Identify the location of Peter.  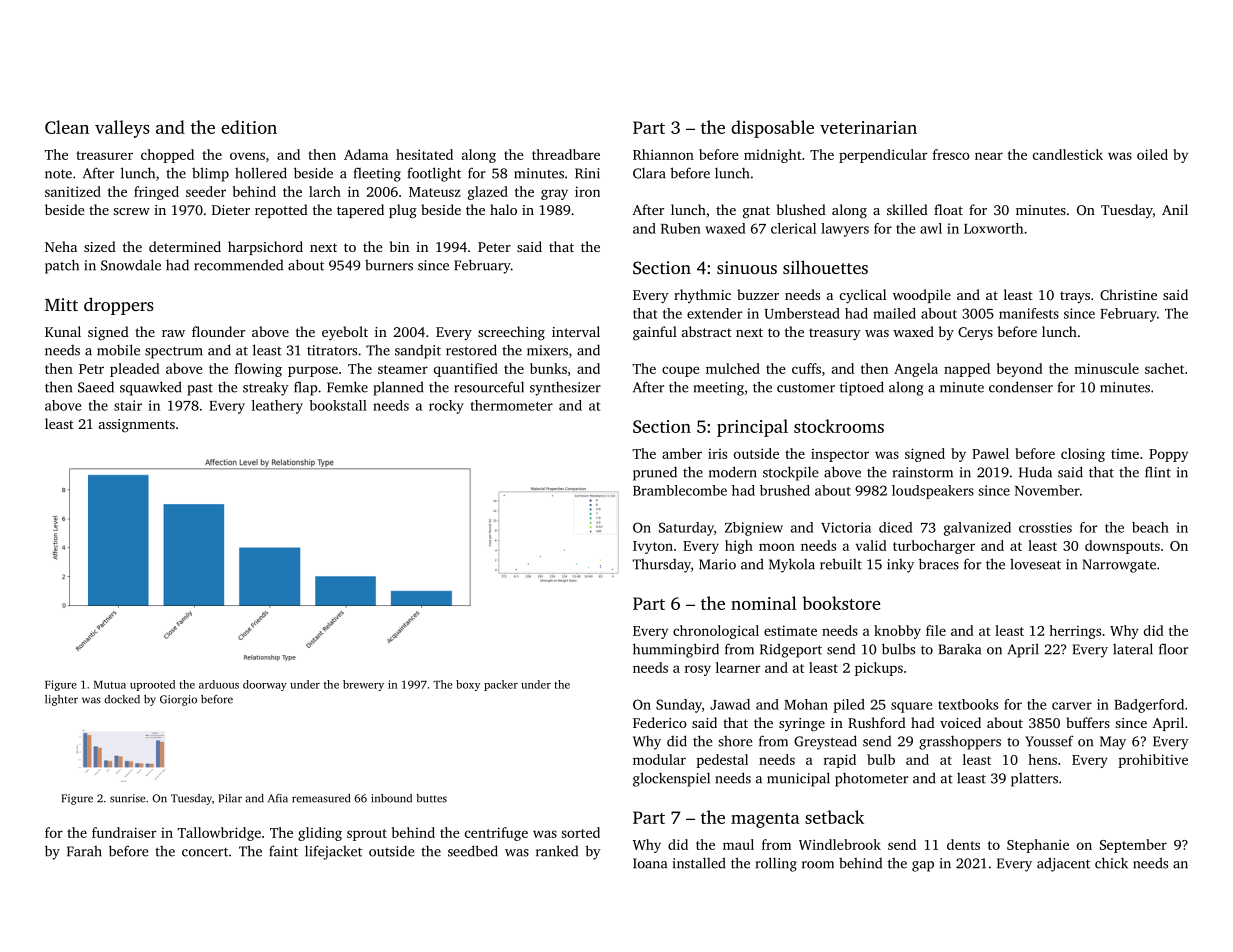
(494, 247).
